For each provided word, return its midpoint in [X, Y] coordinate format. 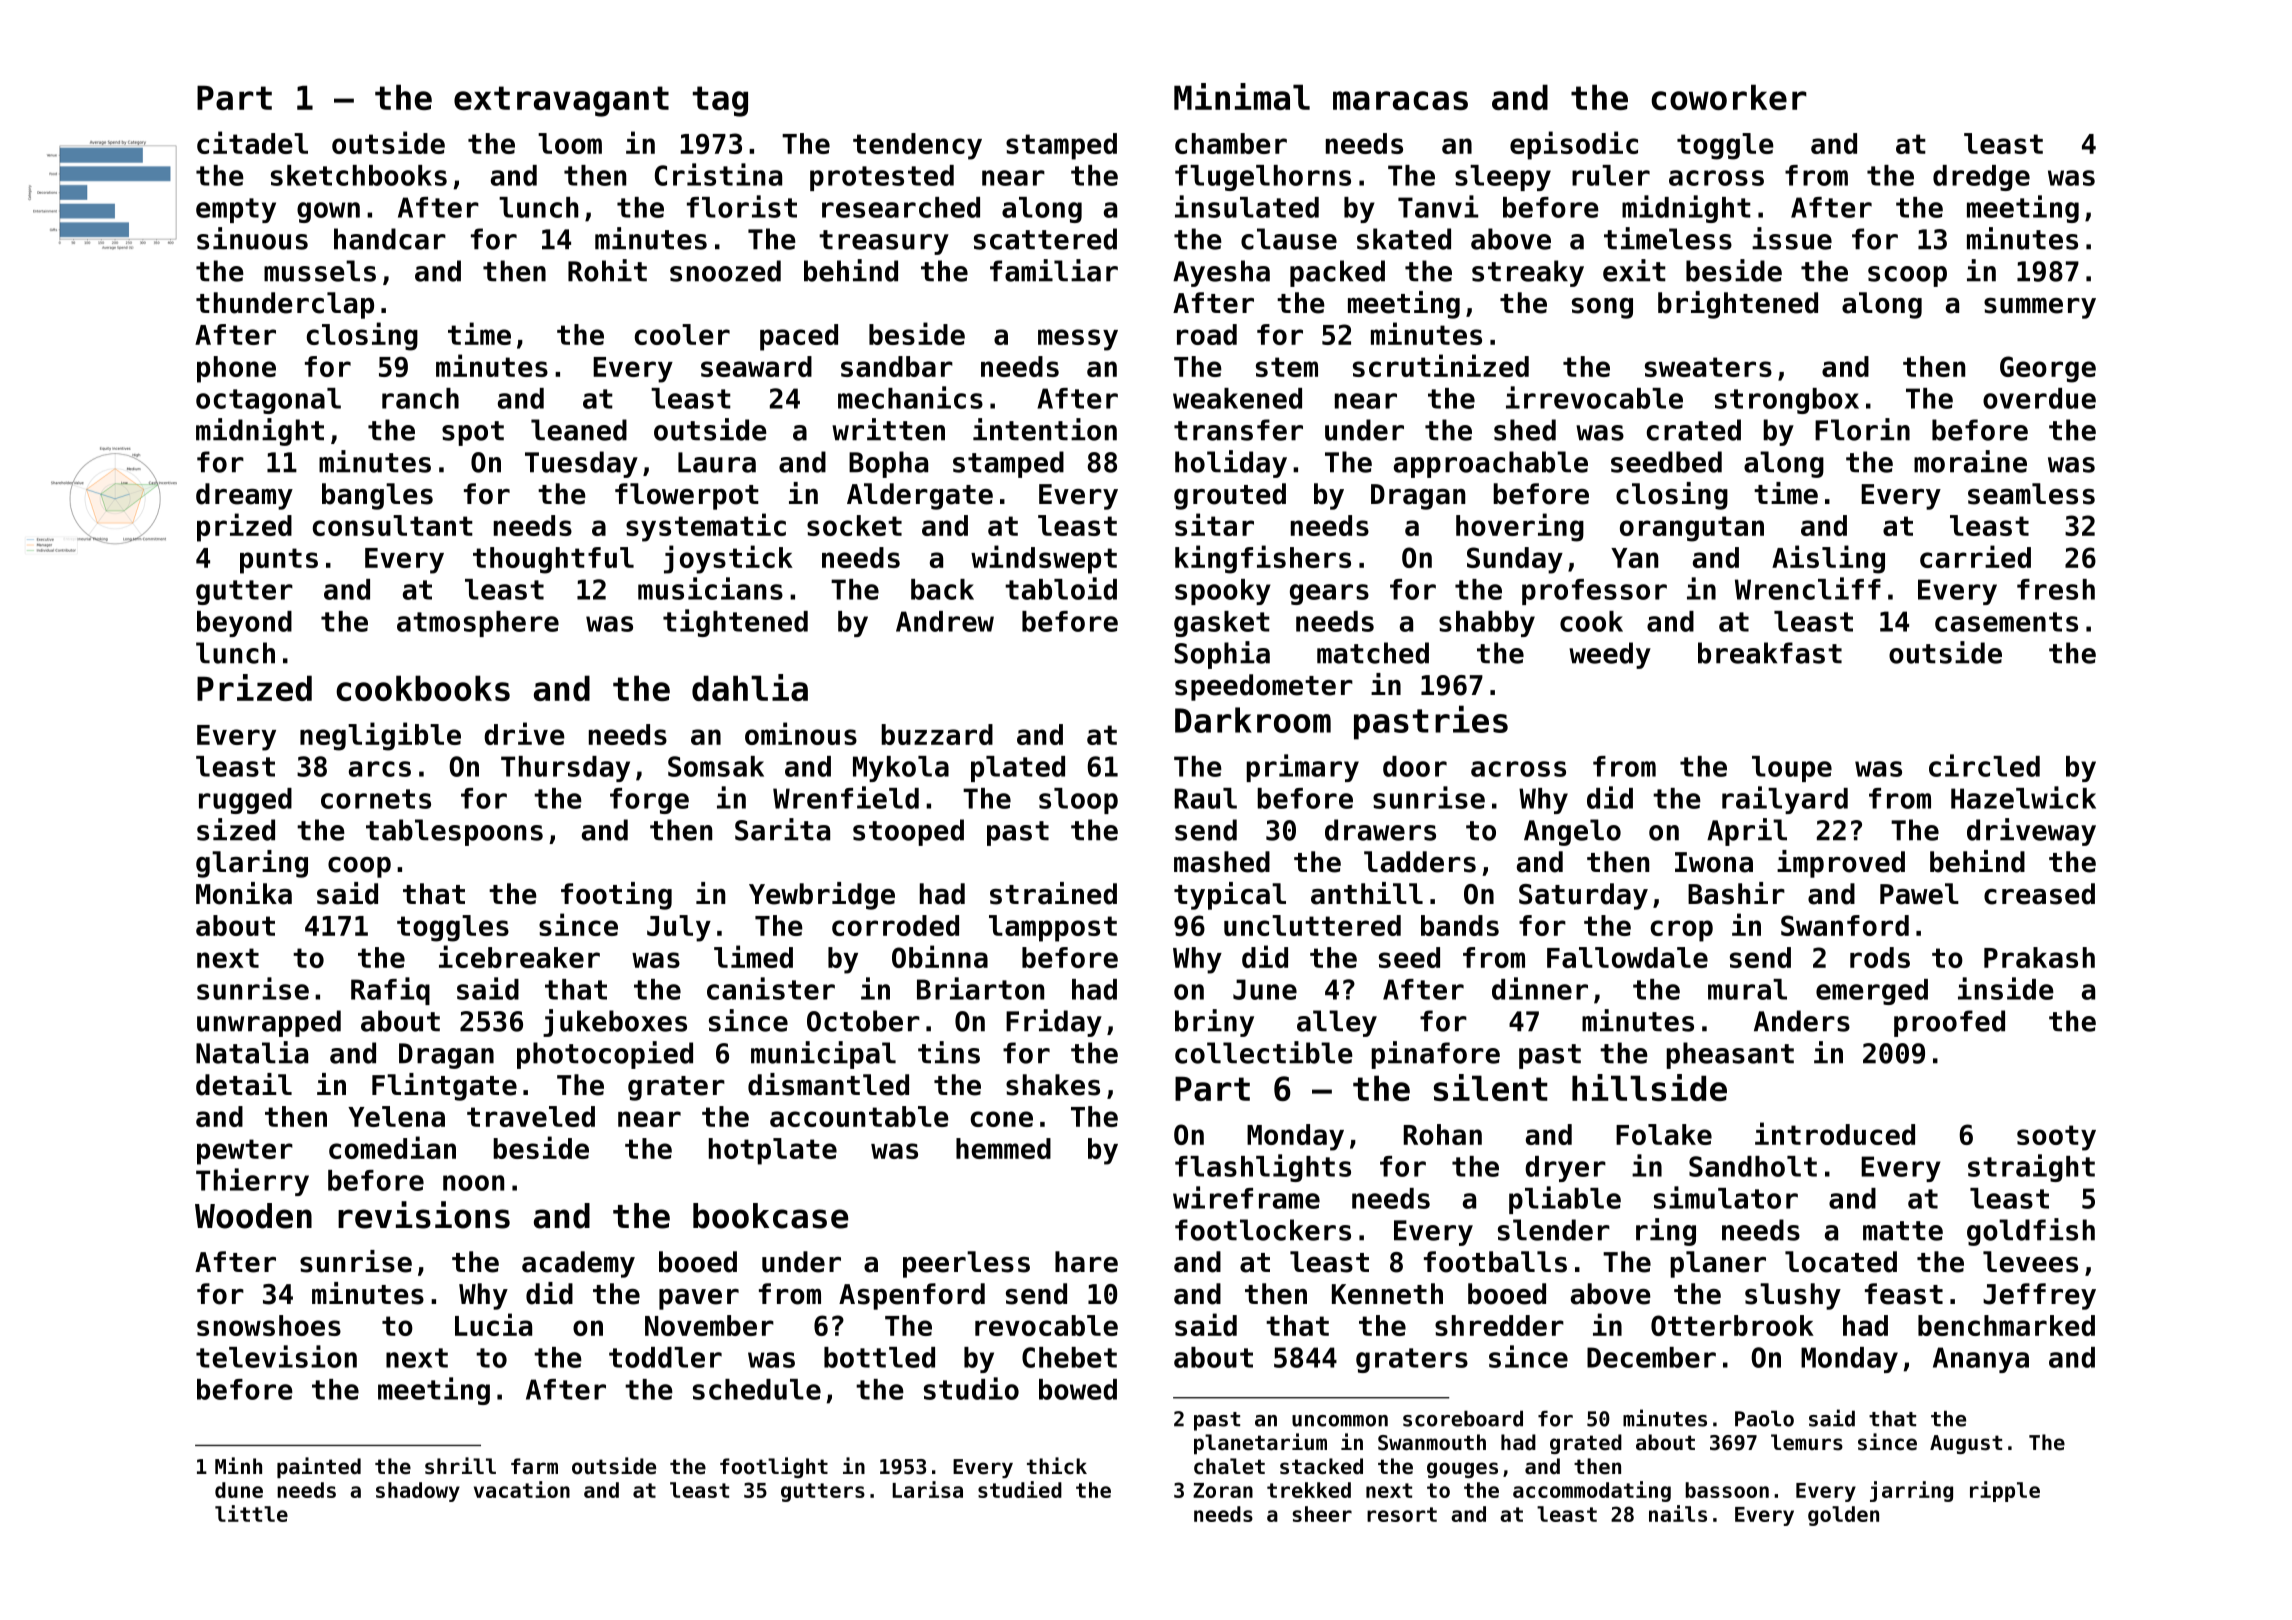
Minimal [1242, 96]
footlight [774, 1467]
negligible [380, 736]
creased [2039, 894]
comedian [392, 1147]
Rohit [607, 270]
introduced [1835, 1133]
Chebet [1069, 1357]
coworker [1729, 97]
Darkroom [1253, 720]
